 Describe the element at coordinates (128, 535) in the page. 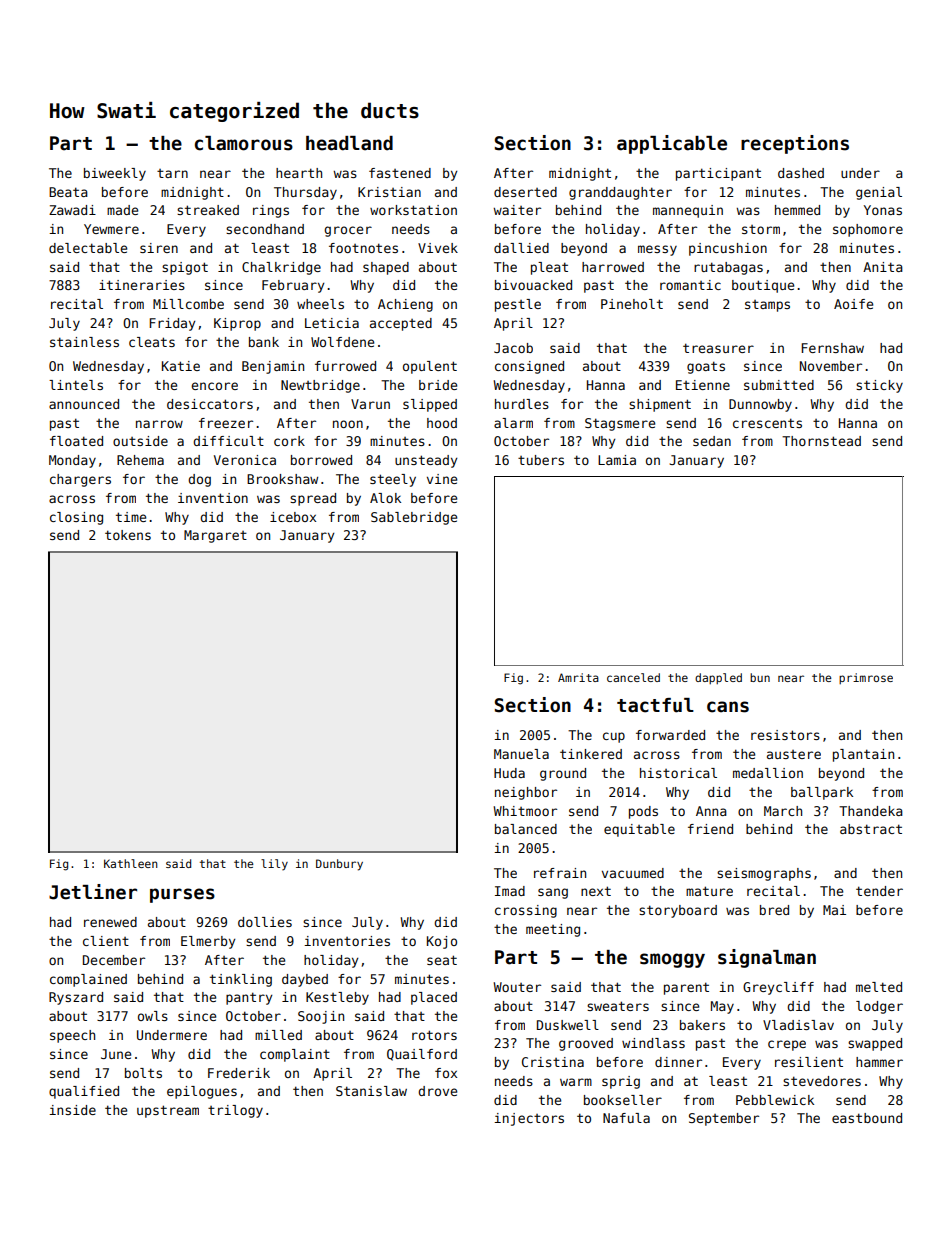

I see `tokens` at that location.
